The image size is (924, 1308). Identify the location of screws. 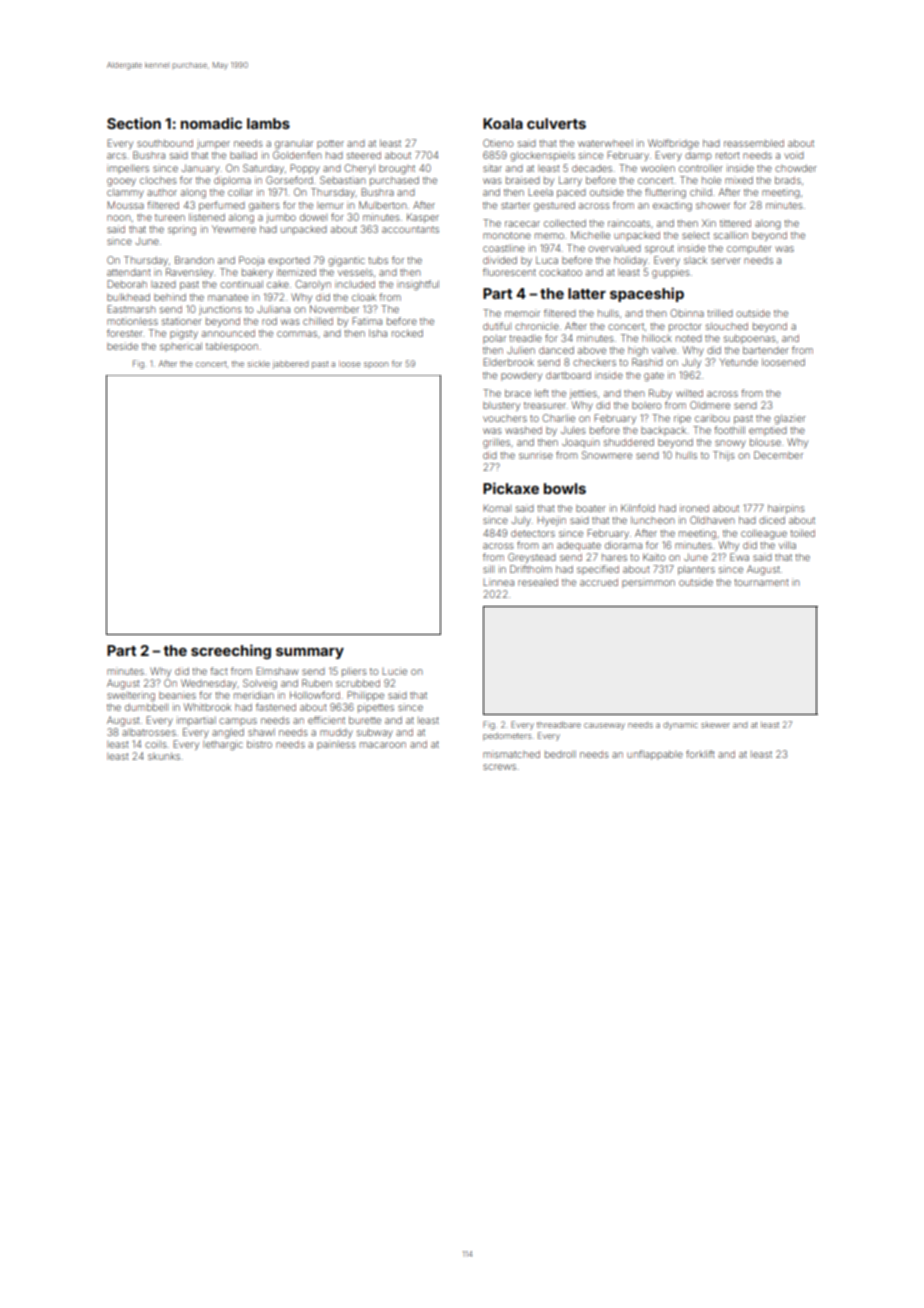
(499, 767).
